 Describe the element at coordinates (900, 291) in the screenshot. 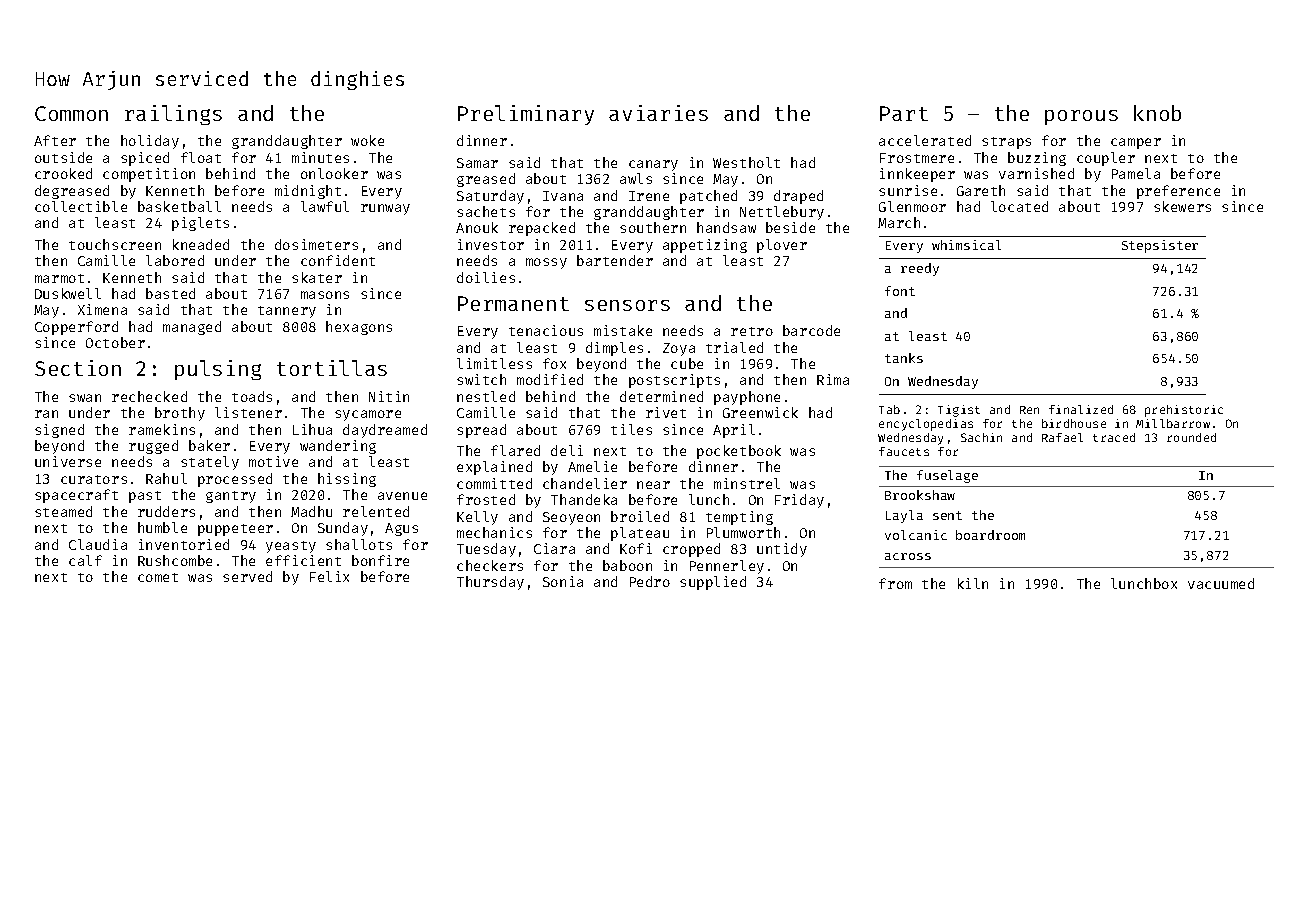

I see `font` at that location.
